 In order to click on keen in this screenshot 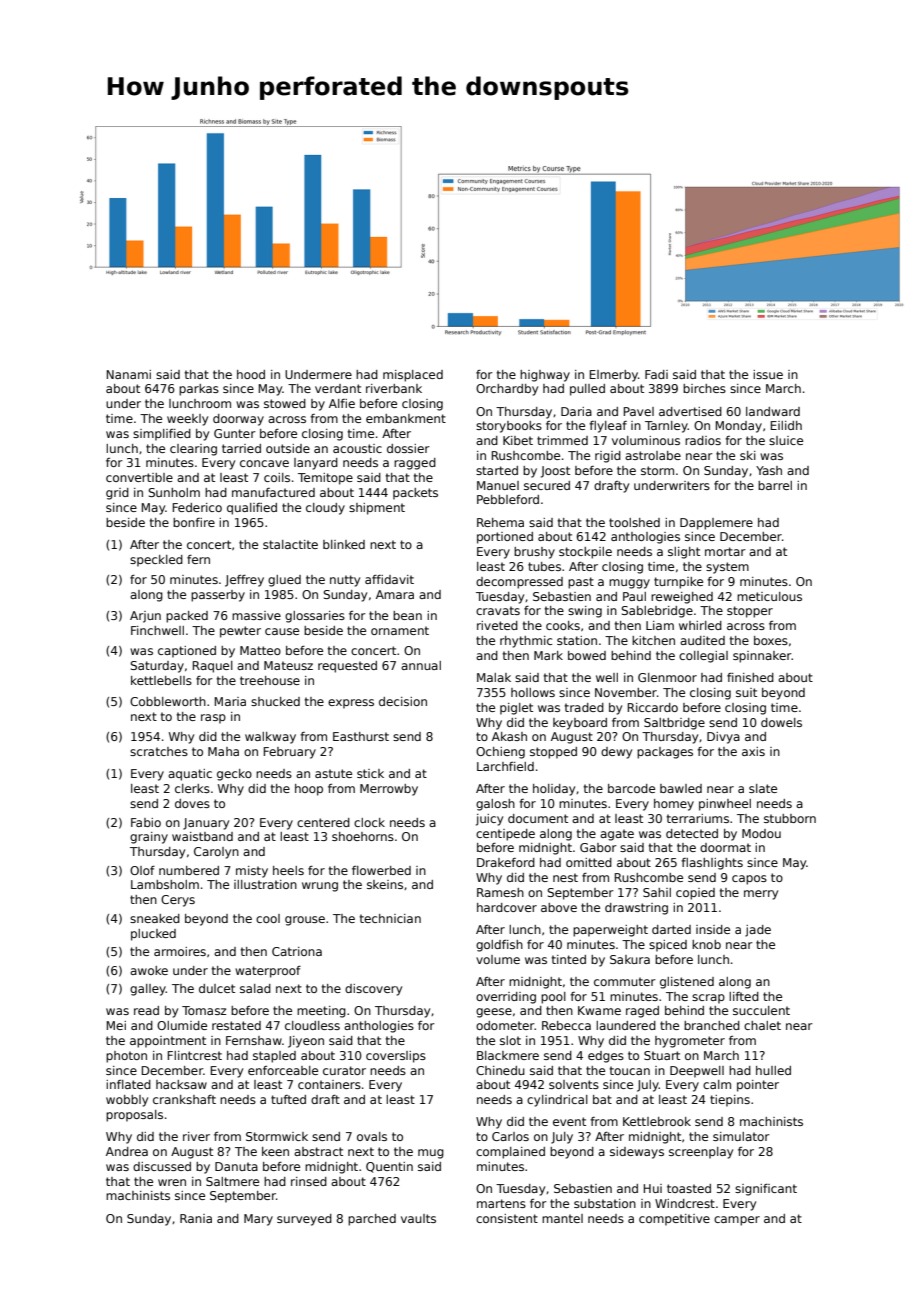, I will do `click(275, 1151)`.
